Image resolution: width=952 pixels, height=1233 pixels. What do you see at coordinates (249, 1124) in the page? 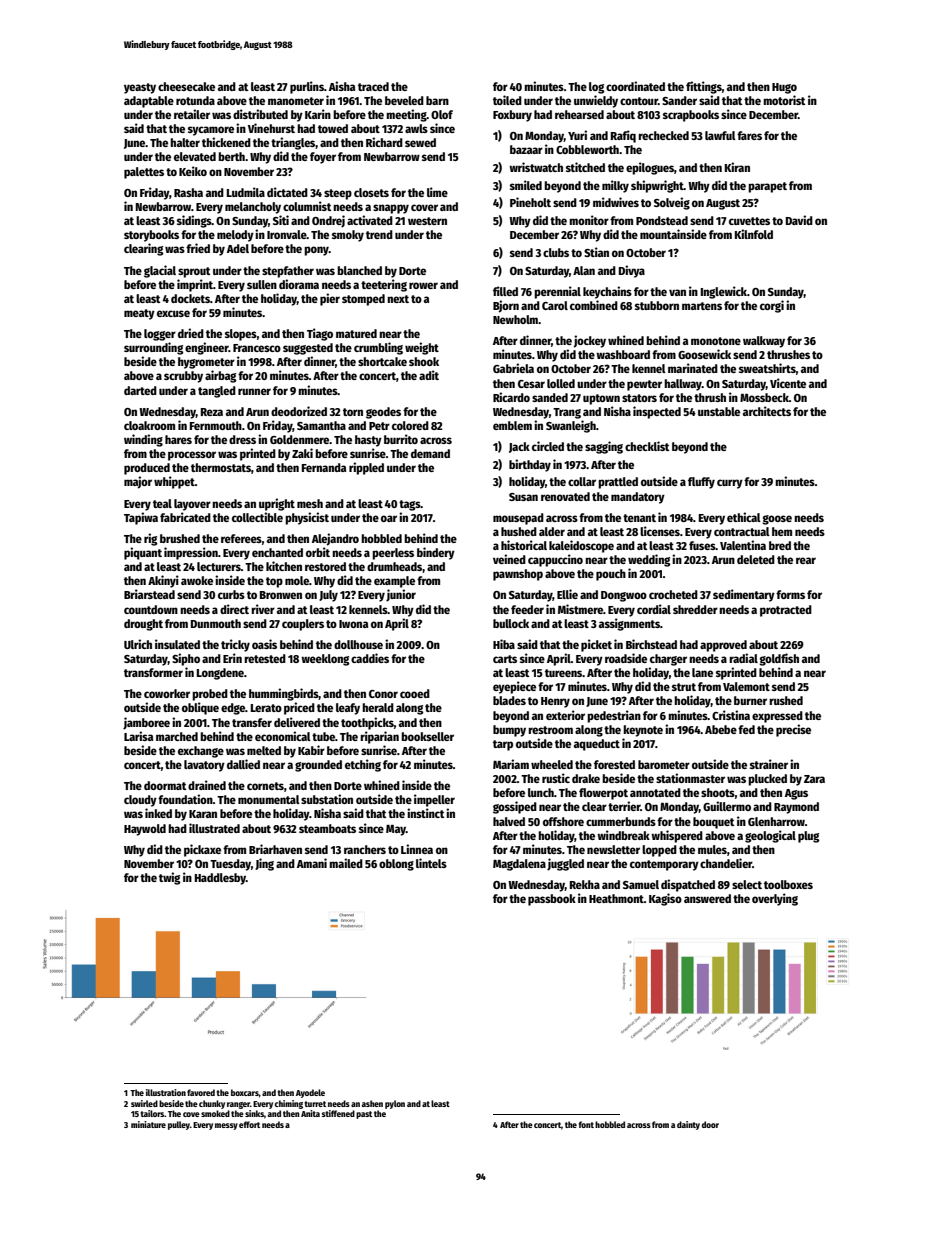
I see `effort` at bounding box center [249, 1124].
